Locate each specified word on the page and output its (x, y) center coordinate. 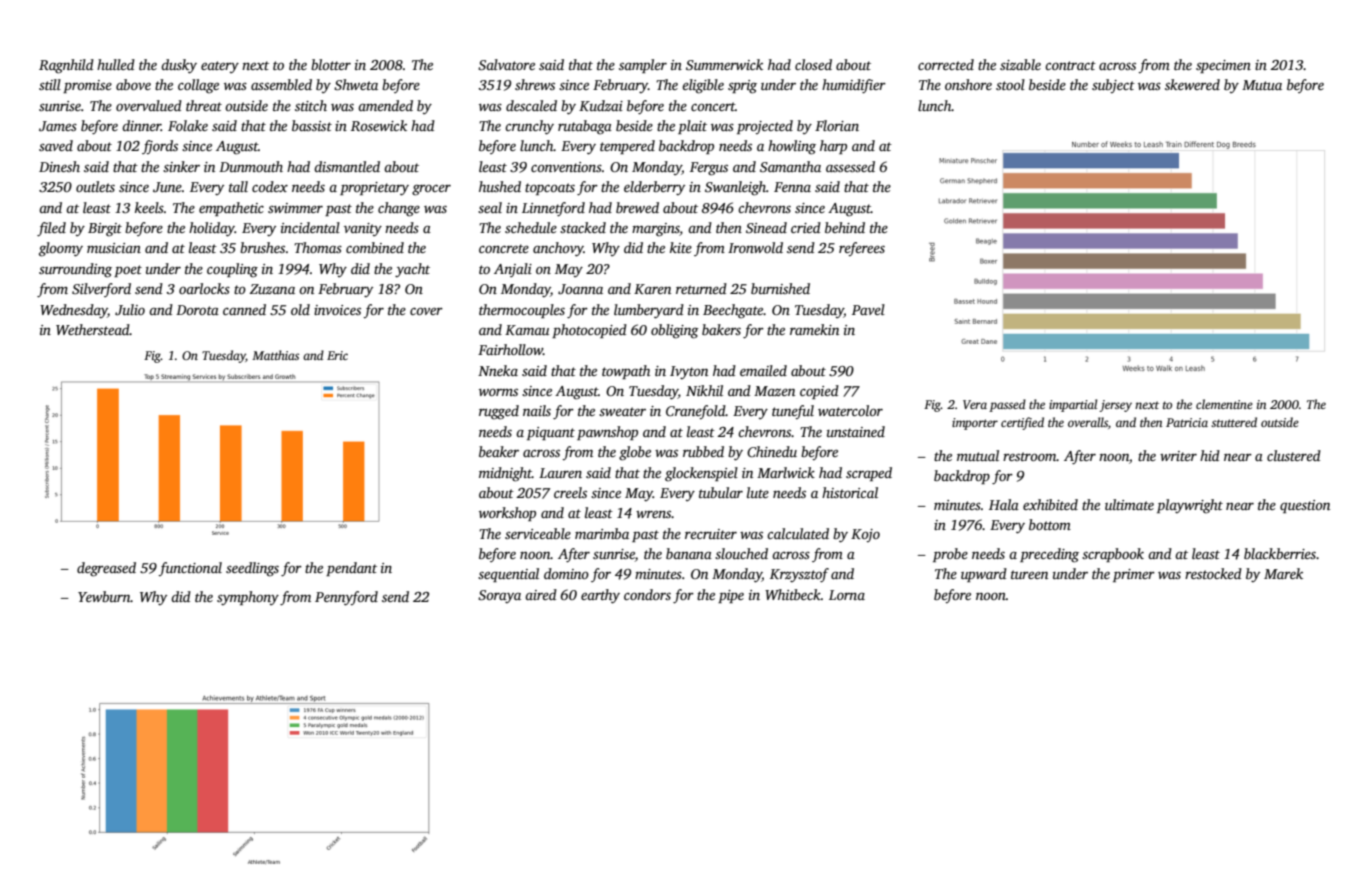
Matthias (275, 355)
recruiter (711, 534)
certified (1022, 423)
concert (713, 106)
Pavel (868, 309)
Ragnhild (66, 66)
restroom (1029, 456)
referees (862, 249)
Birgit (105, 230)
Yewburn (104, 596)
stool (1010, 84)
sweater (622, 411)
